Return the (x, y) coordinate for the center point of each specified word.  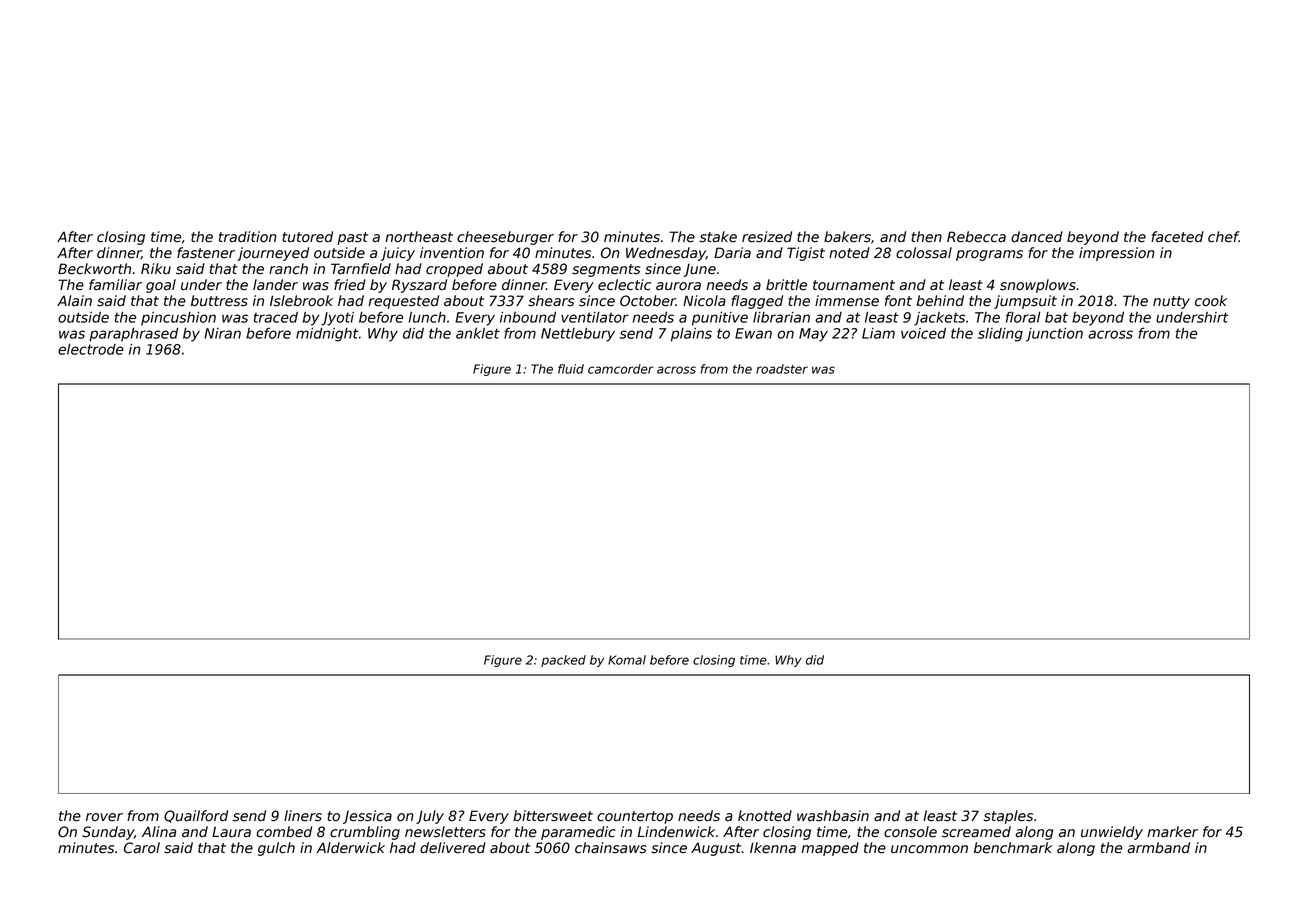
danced (1037, 237)
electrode (91, 349)
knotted (765, 816)
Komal (627, 660)
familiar (115, 285)
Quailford (196, 816)
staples (1008, 817)
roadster (782, 369)
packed (563, 661)
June (699, 270)
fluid (571, 369)
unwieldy (1112, 833)
